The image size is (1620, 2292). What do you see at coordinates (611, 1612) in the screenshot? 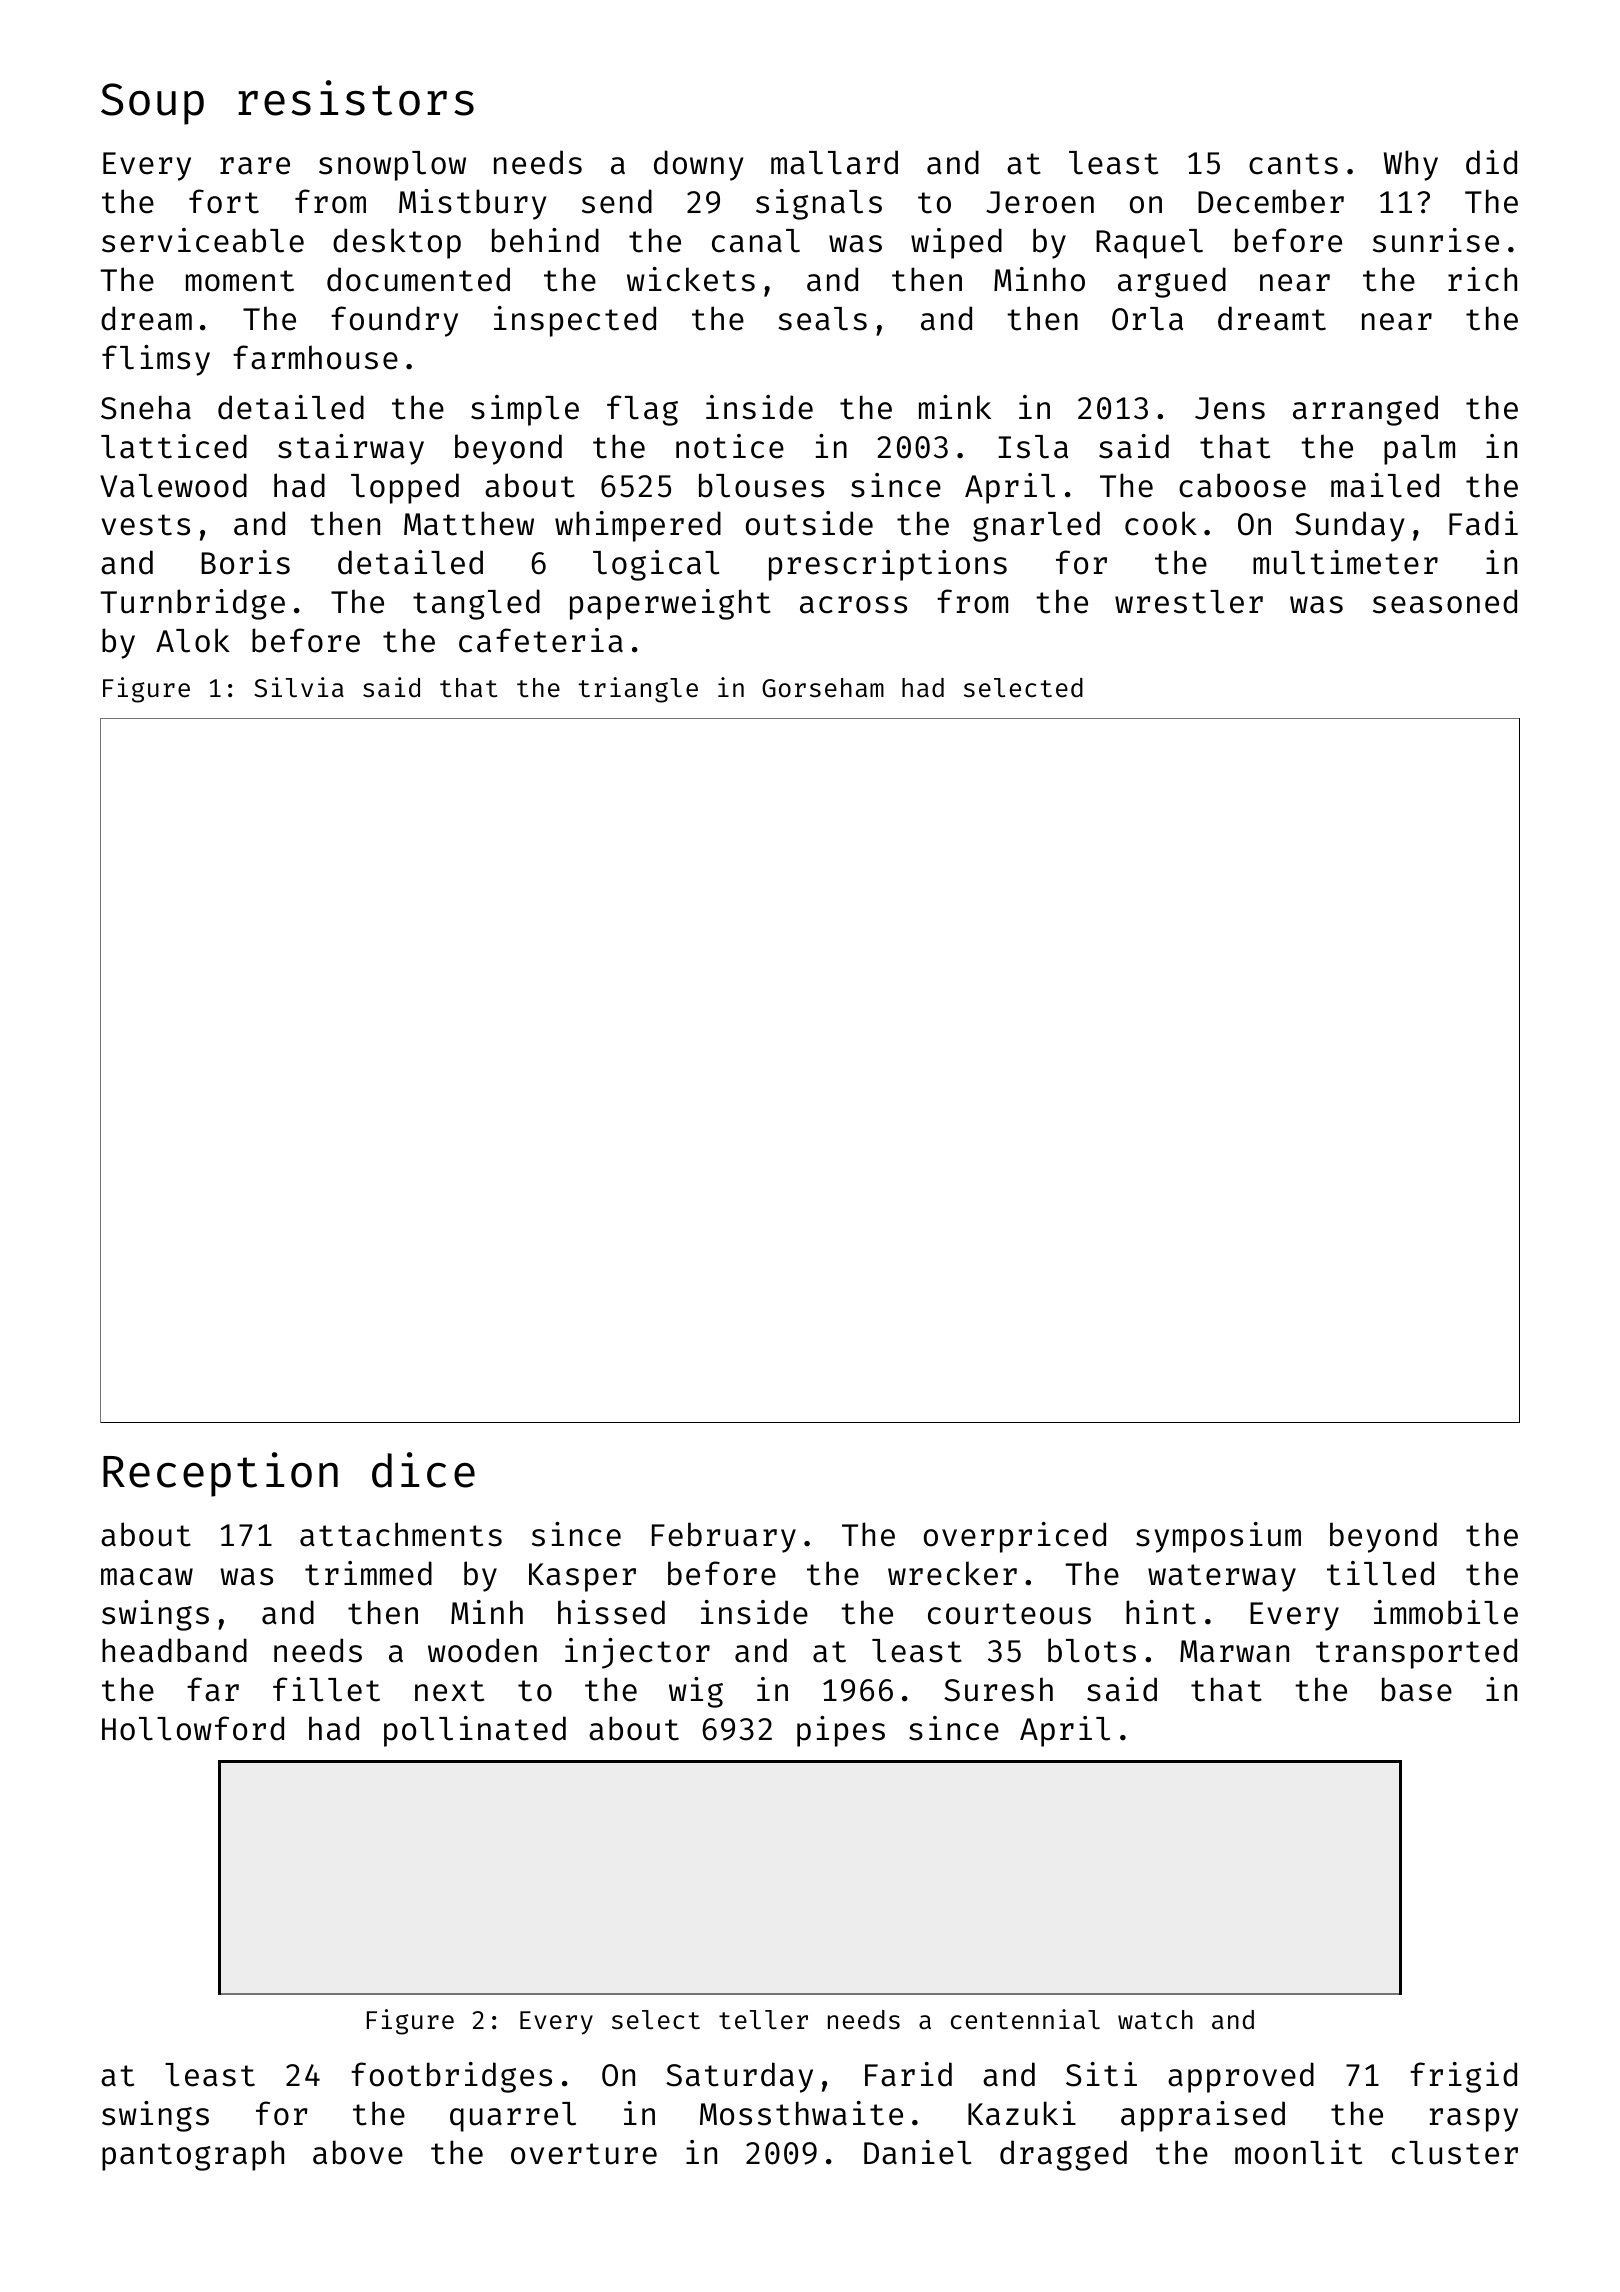
I see `hissed` at bounding box center [611, 1612].
